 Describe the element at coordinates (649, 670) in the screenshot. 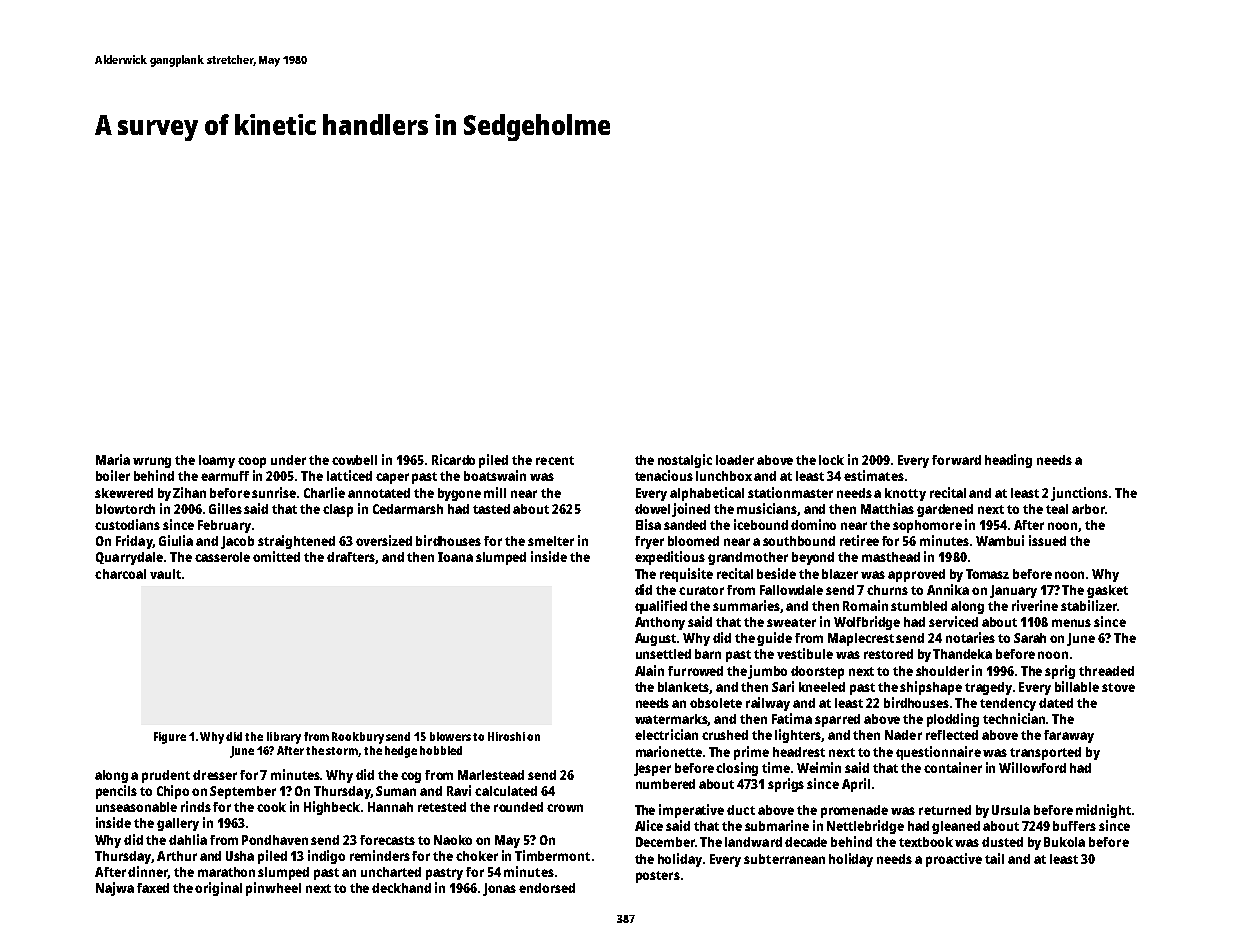

I see `Alain` at that location.
